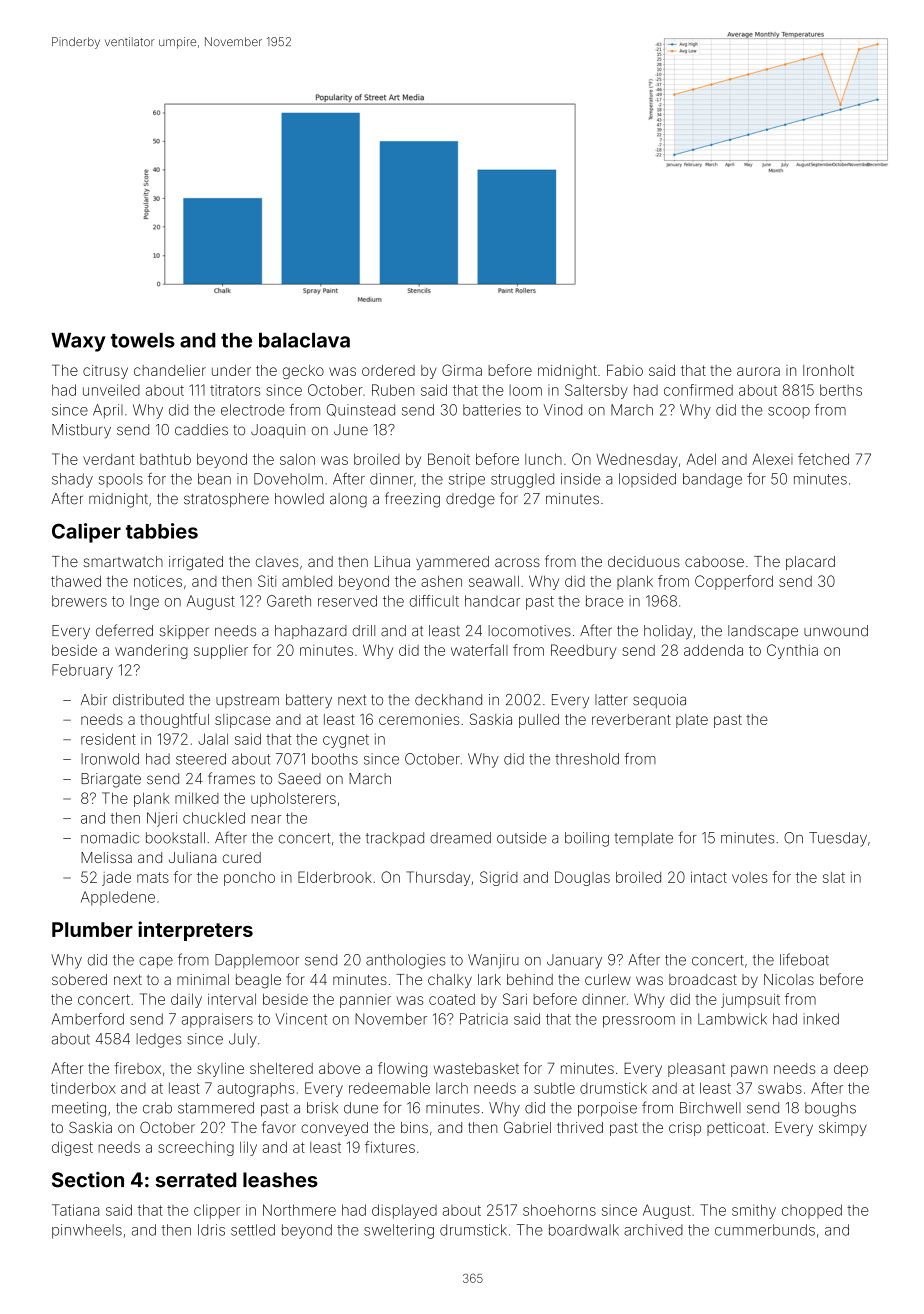 This page has width=924, height=1314. Describe the element at coordinates (625, 370) in the page. I see `Fabio` at that location.
